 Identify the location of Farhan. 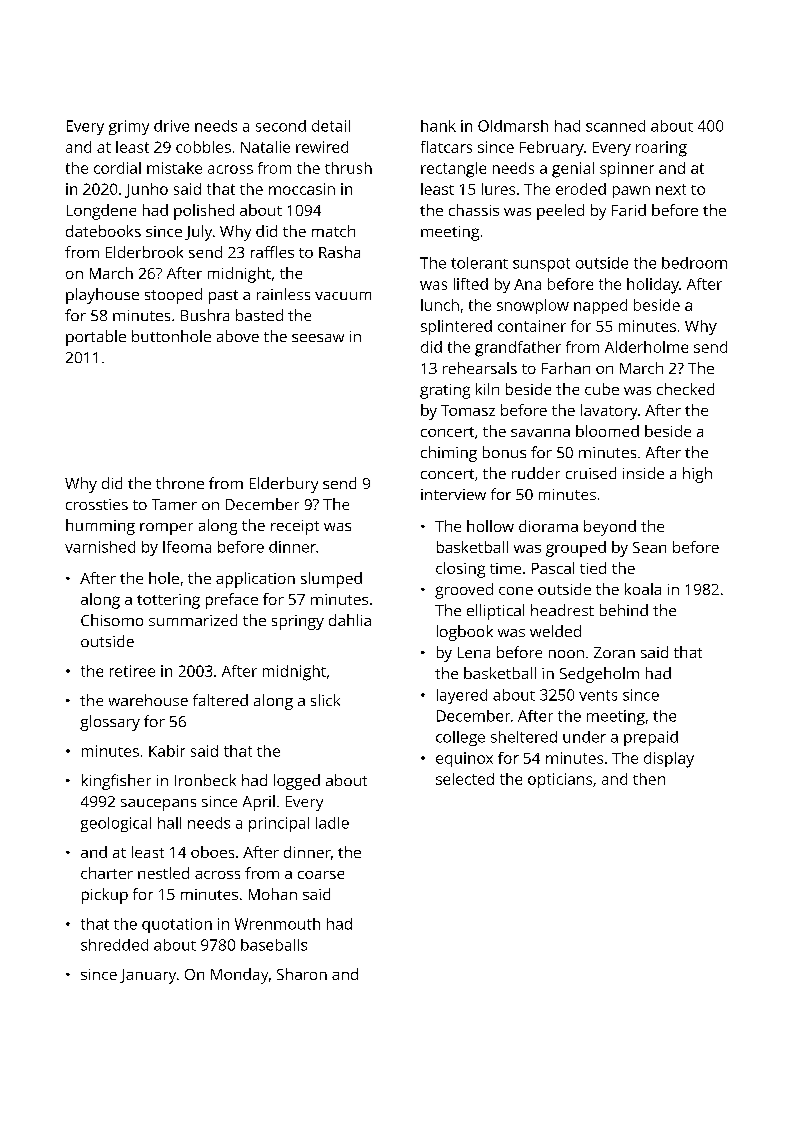
(566, 368).
